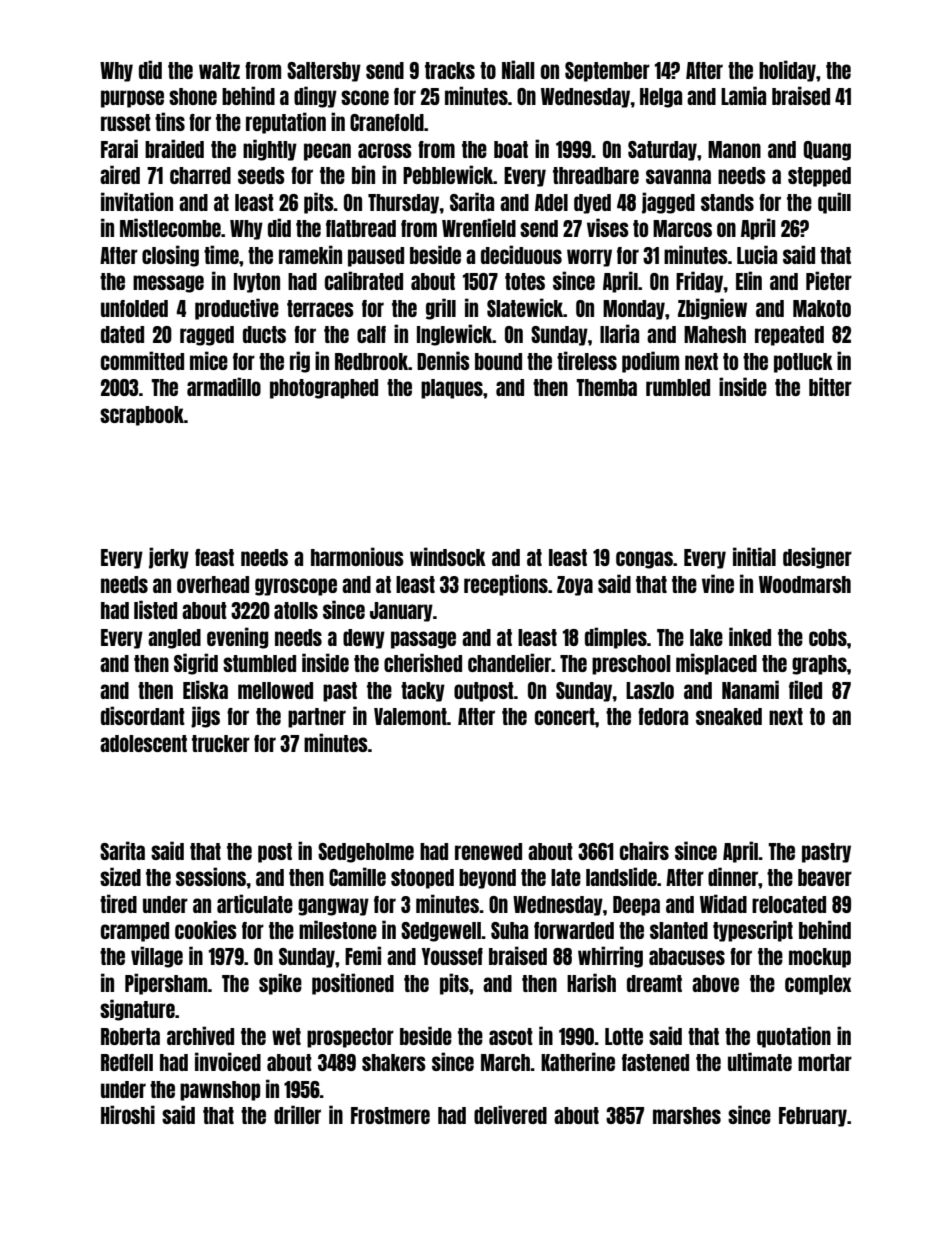  Describe the element at coordinates (200, 1035) in the screenshot. I see `archived` at that location.
